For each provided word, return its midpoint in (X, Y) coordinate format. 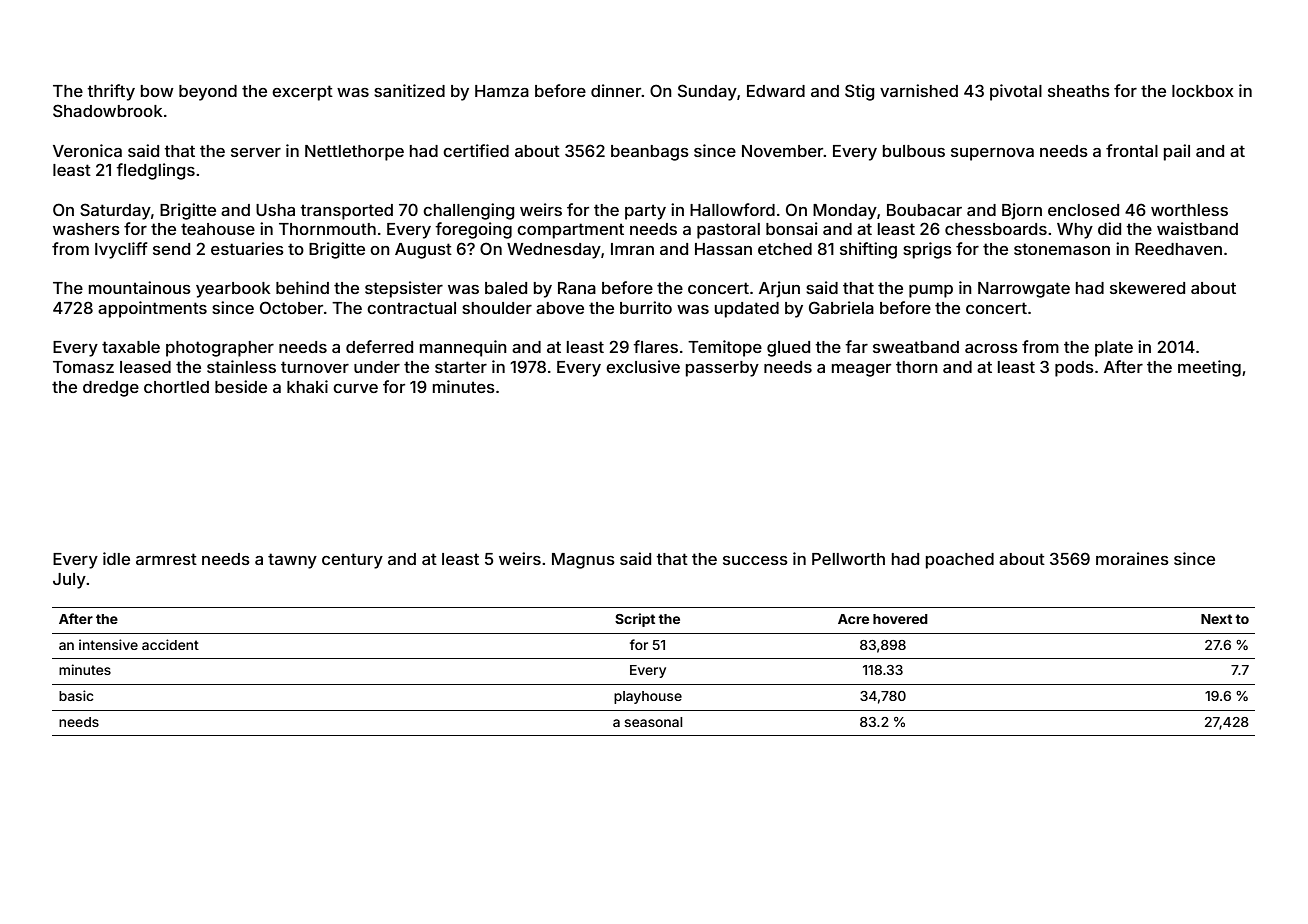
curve (355, 388)
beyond (208, 93)
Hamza (502, 91)
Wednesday (554, 251)
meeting (1209, 368)
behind (302, 287)
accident (170, 644)
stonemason (1062, 249)
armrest (166, 559)
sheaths (1079, 91)
